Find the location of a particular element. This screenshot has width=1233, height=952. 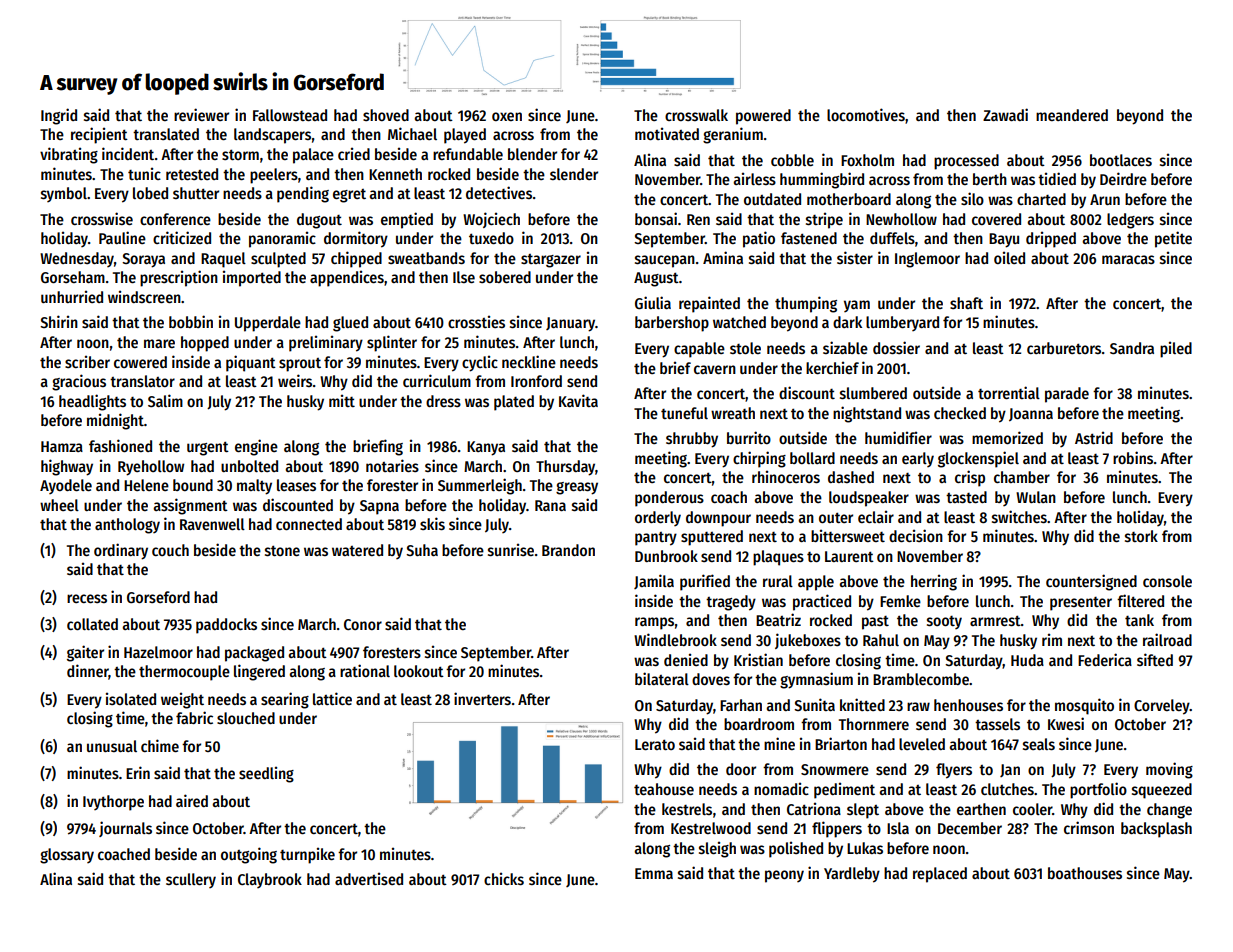

malty is located at coordinates (254, 487).
